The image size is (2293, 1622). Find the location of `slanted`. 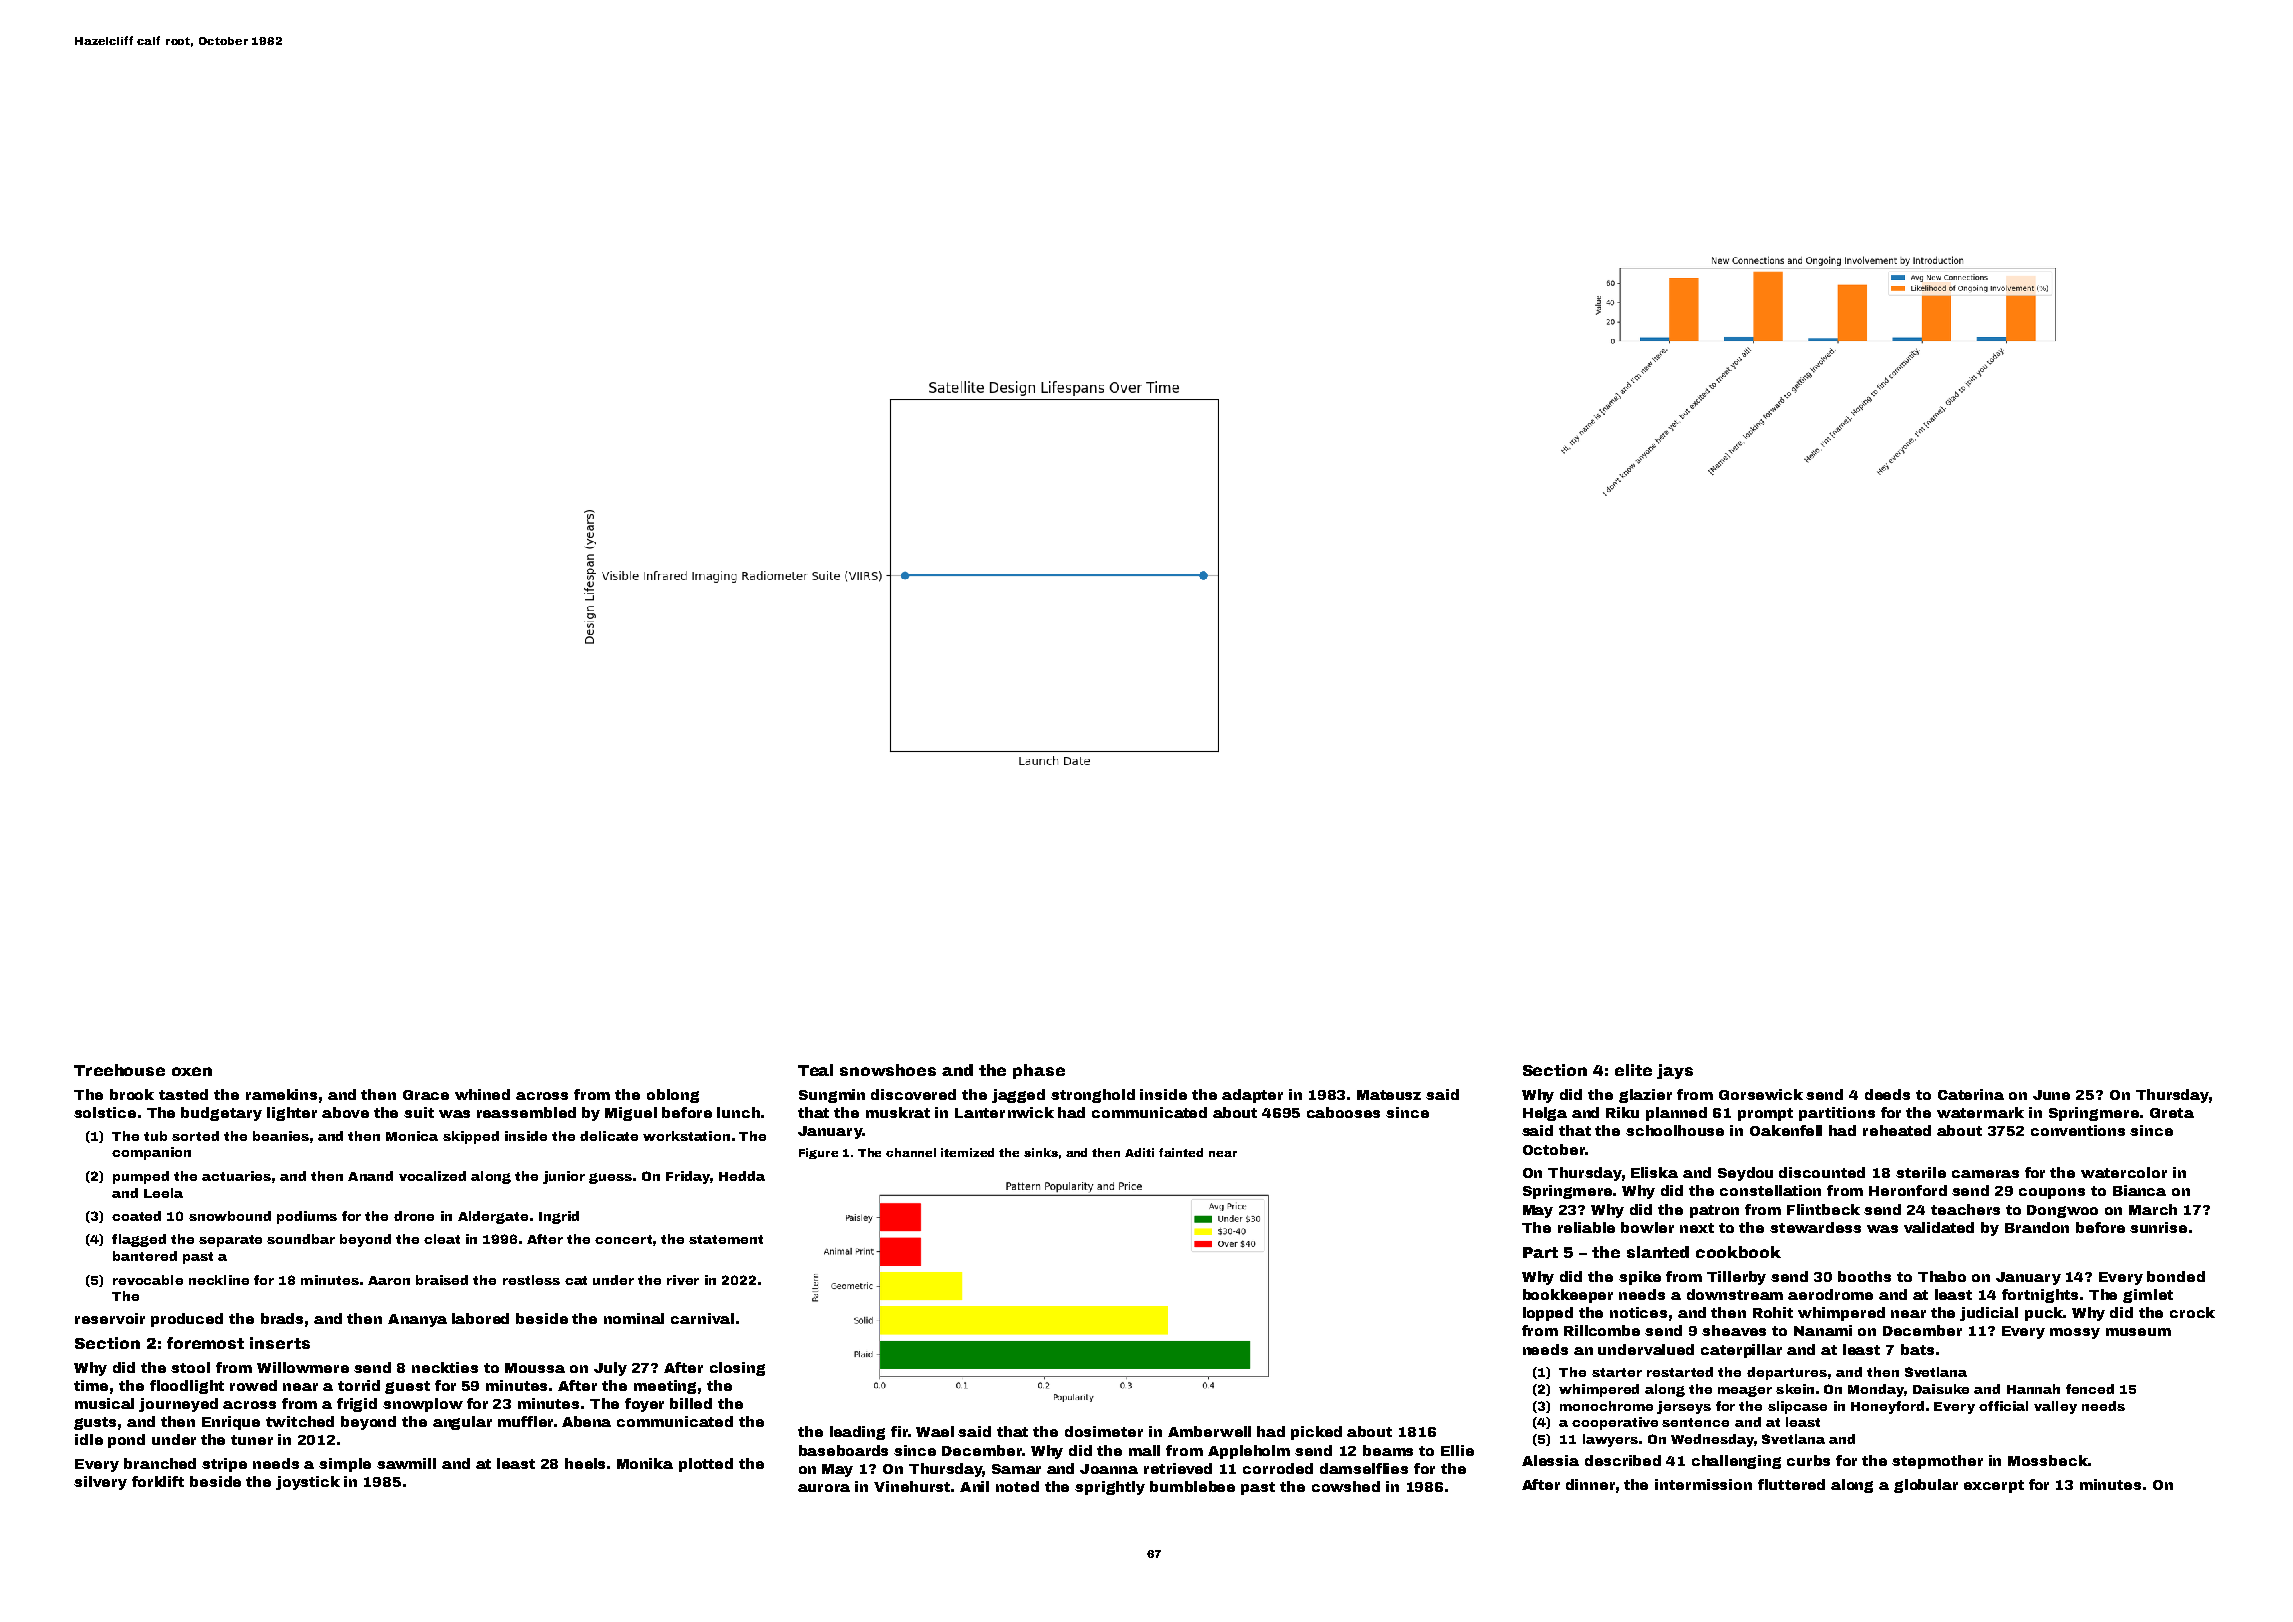

slanted is located at coordinates (1658, 1252).
